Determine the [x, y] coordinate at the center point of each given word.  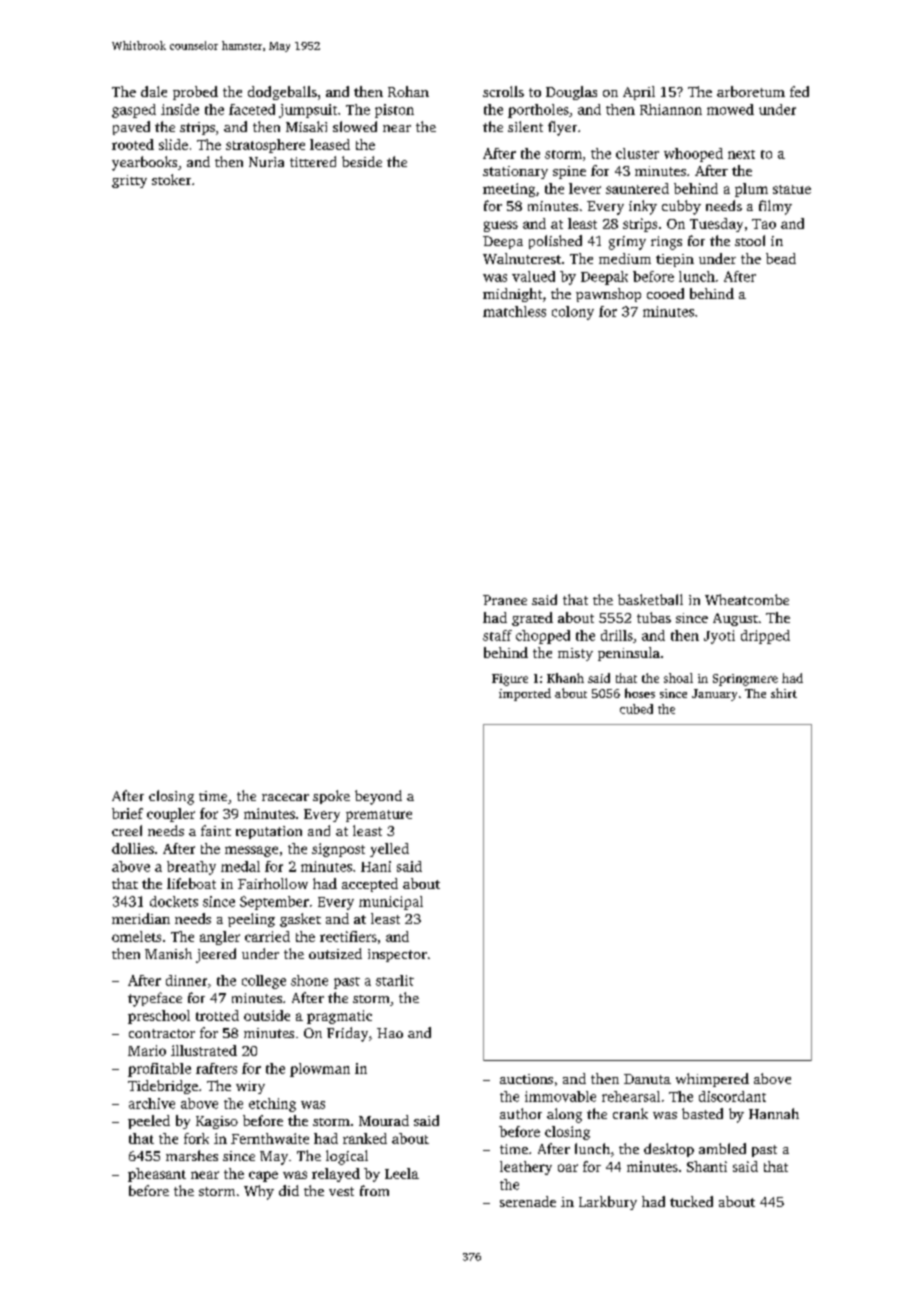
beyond [378, 797]
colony [573, 313]
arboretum [751, 91]
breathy [191, 868]
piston [394, 111]
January [714, 695]
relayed [336, 1175]
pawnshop [608, 295]
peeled [149, 1122]
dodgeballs [282, 93]
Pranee [505, 600]
